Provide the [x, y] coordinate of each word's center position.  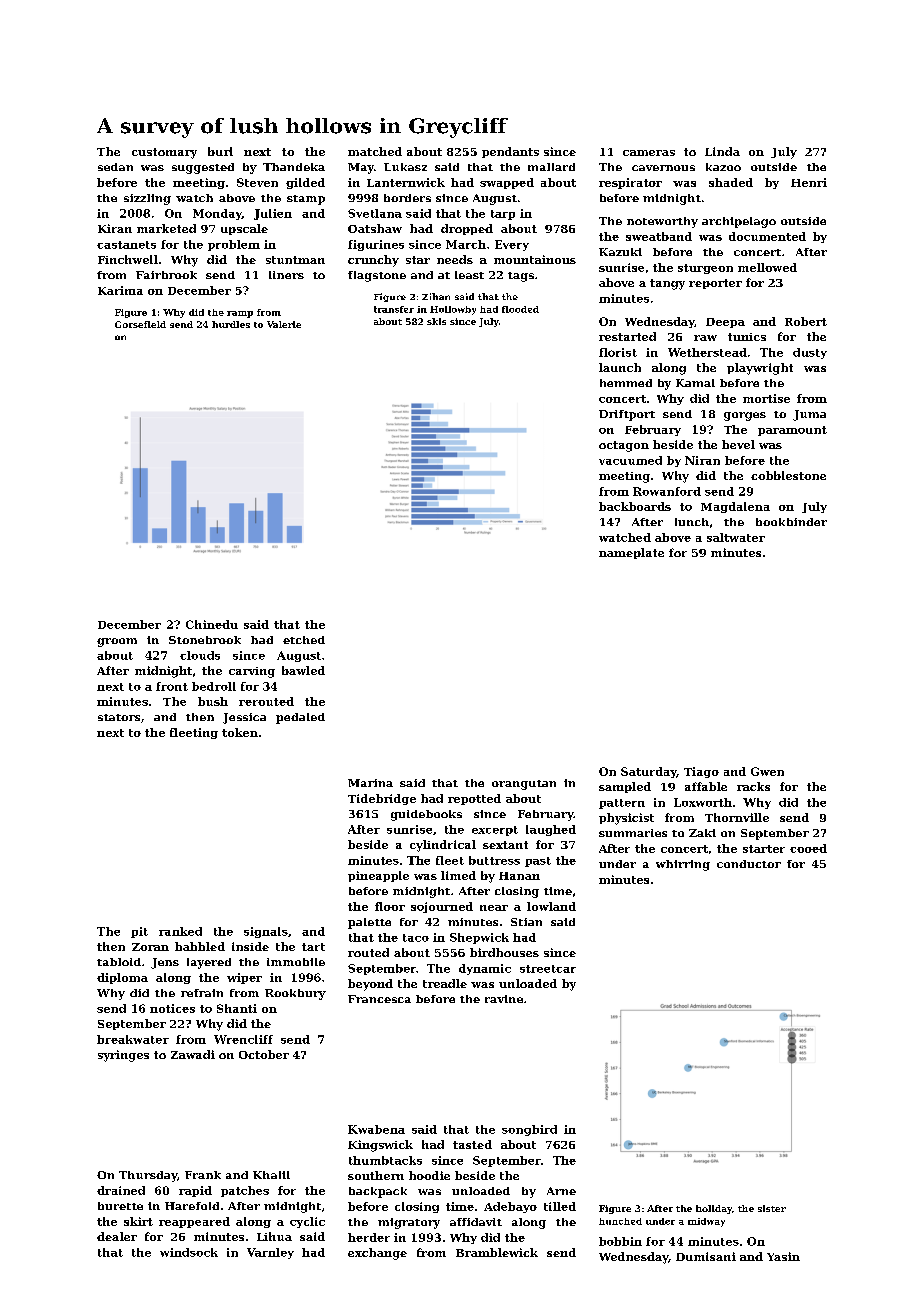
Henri [809, 182]
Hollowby [453, 310]
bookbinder [791, 522]
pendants [510, 152]
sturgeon [705, 269]
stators [119, 717]
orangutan [524, 785]
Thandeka [294, 167]
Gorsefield [140, 324]
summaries [633, 833]
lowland [551, 906]
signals [266, 932]
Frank [203, 1175]
